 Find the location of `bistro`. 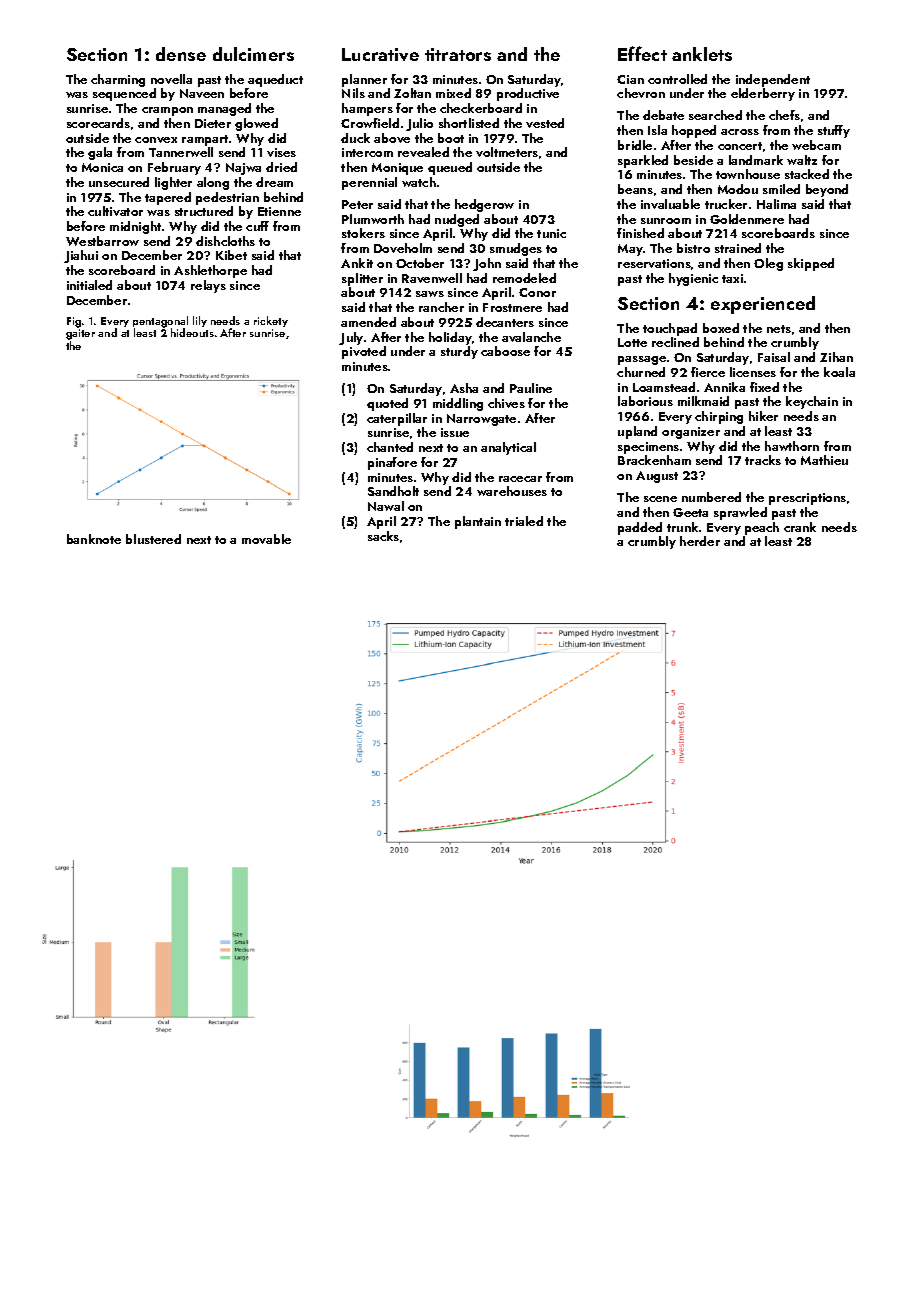

bistro is located at coordinates (693, 248).
